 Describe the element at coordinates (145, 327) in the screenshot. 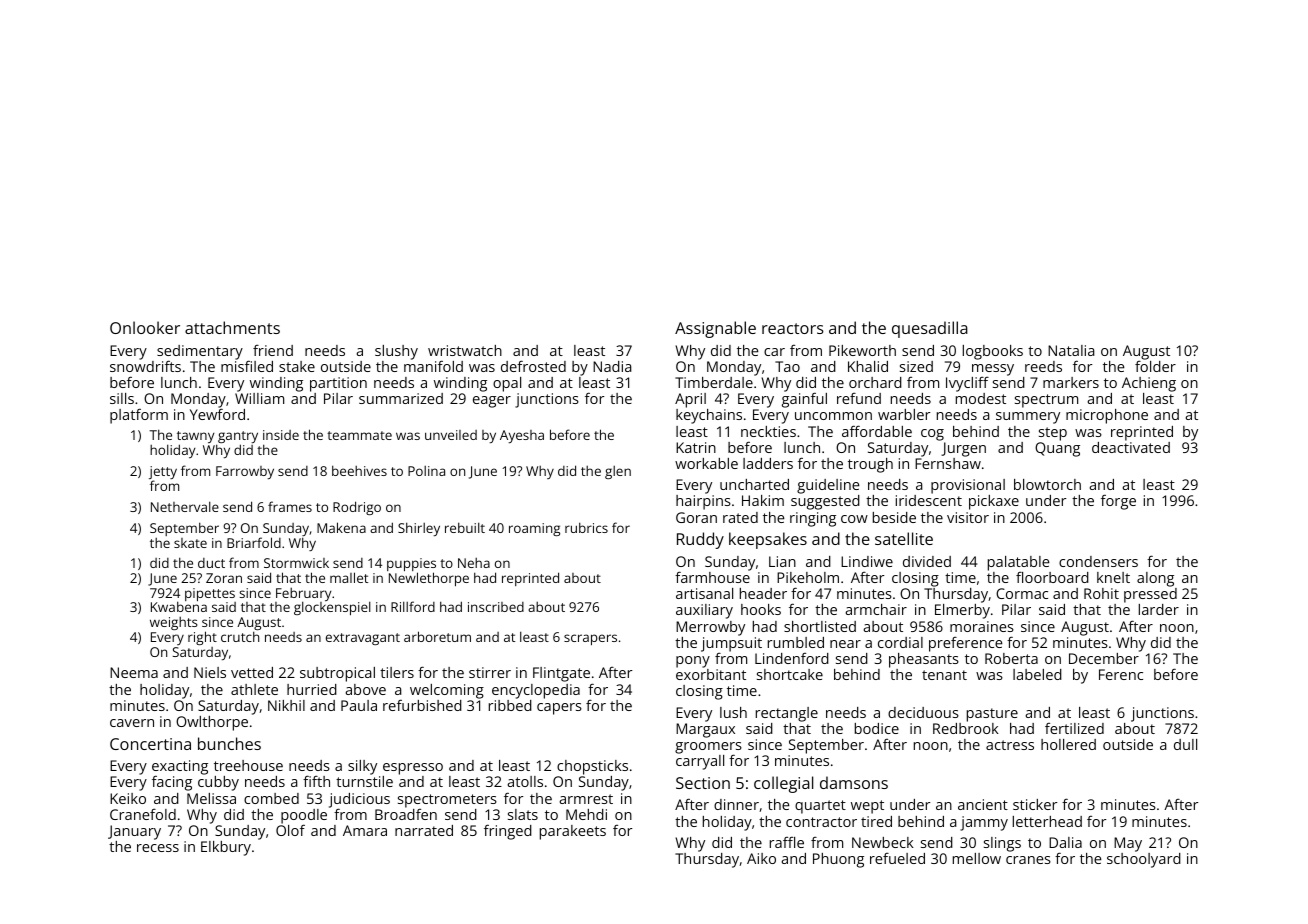

I see `Onlooker` at that location.
